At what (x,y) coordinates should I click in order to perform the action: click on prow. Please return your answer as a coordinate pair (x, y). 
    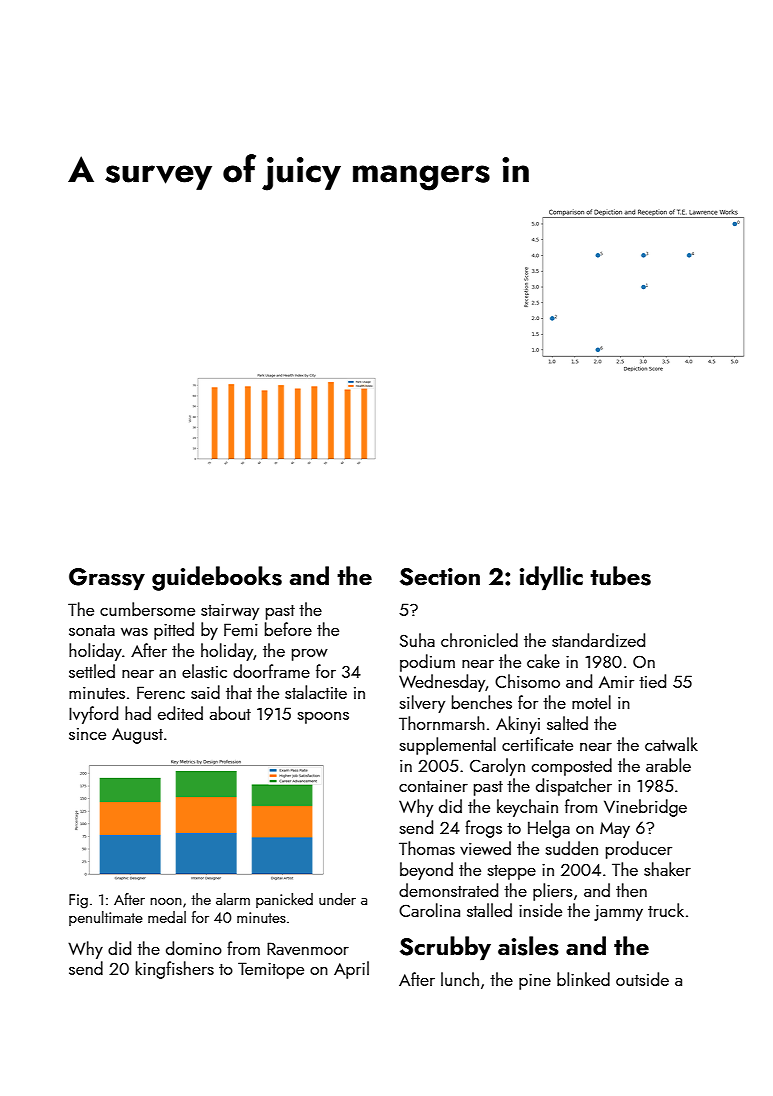
    Looking at the image, I should click on (310, 655).
